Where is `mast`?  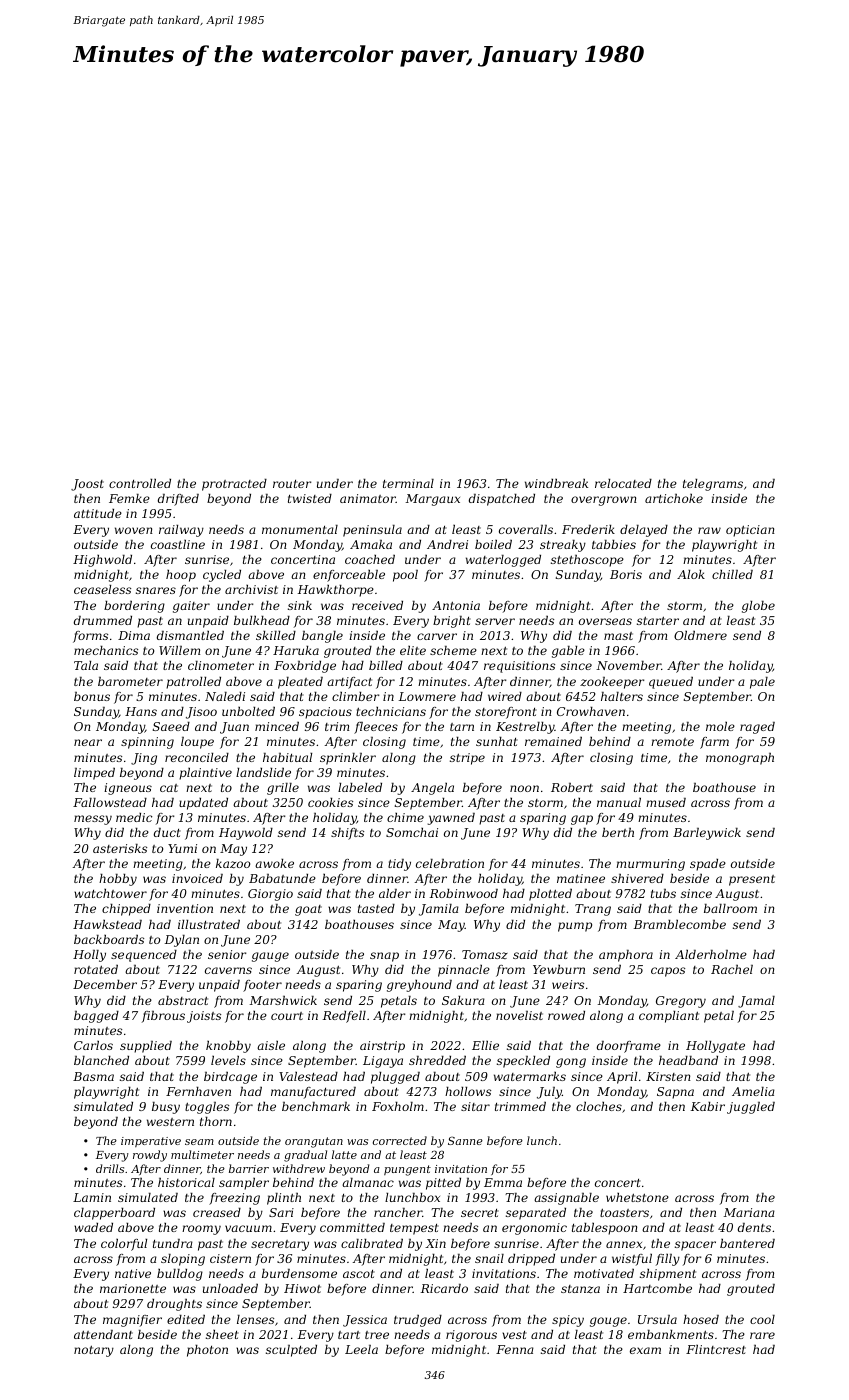
mast is located at coordinates (618, 636).
